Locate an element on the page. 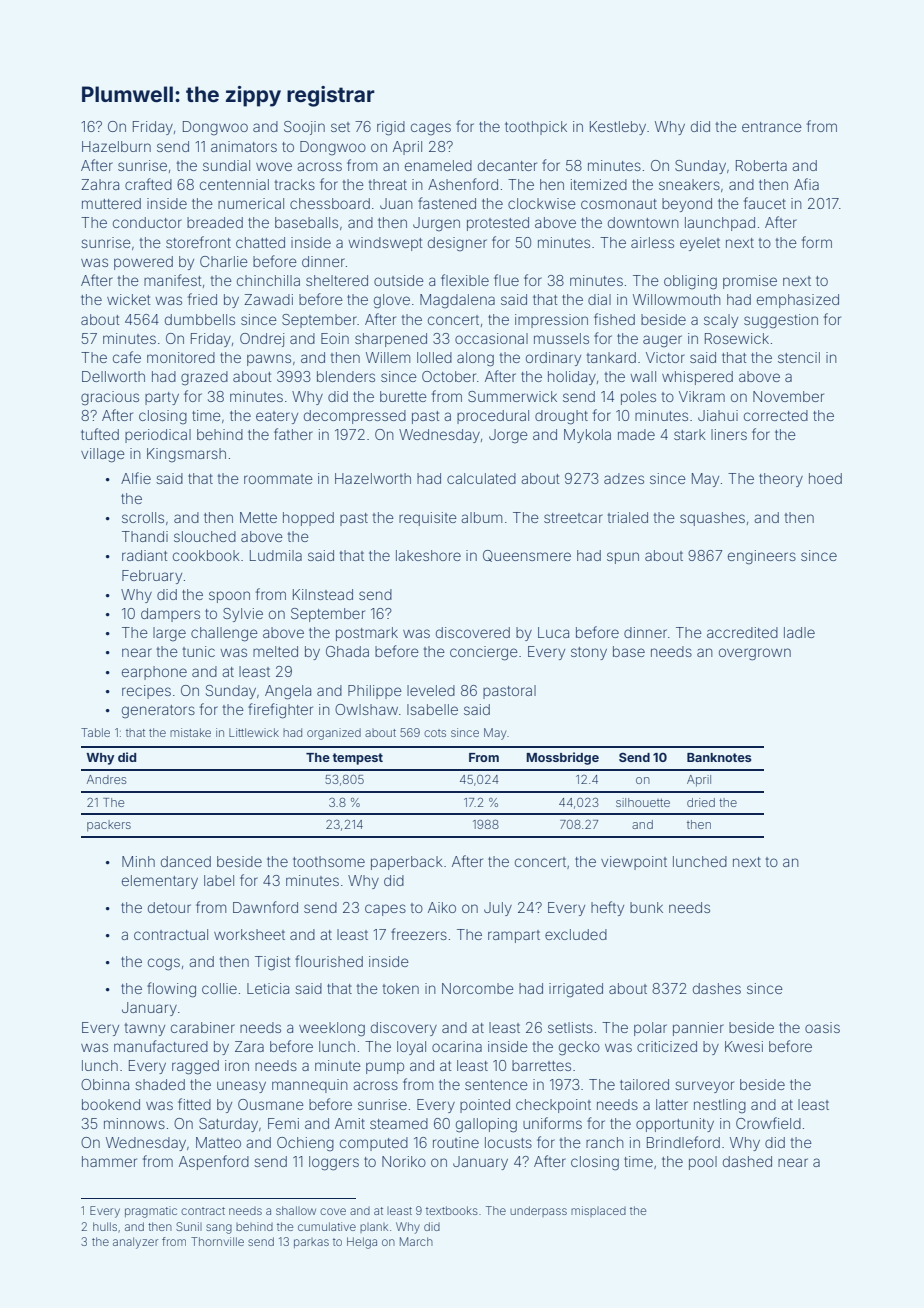  toothpick is located at coordinates (536, 128).
